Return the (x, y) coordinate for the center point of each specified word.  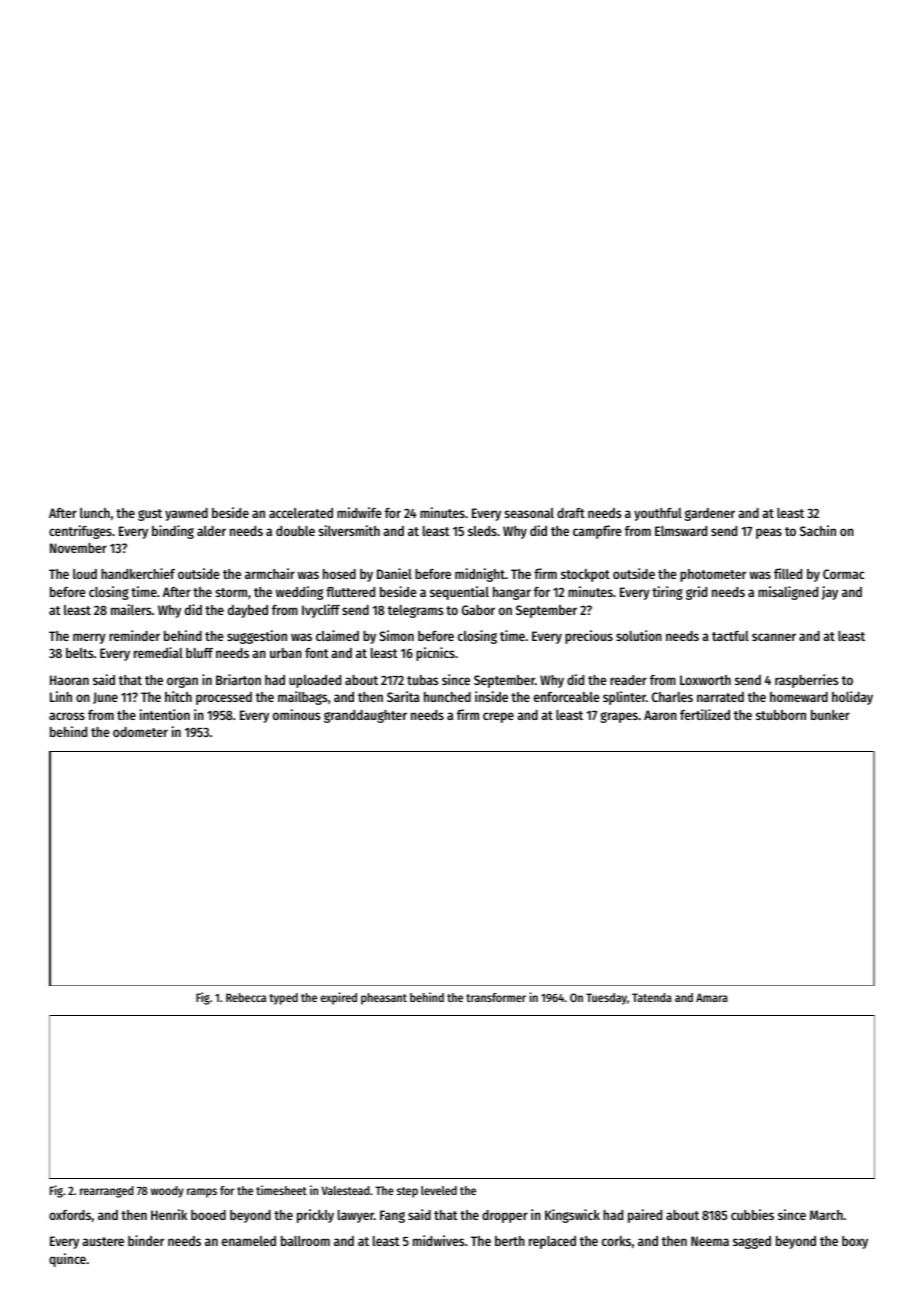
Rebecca (246, 997)
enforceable (567, 697)
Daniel (394, 573)
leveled (439, 1190)
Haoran (69, 680)
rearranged (107, 1192)
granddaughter (365, 716)
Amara (712, 997)
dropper (505, 1216)
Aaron (660, 715)
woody (167, 1192)
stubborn (781, 715)
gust (150, 515)
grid (696, 593)
